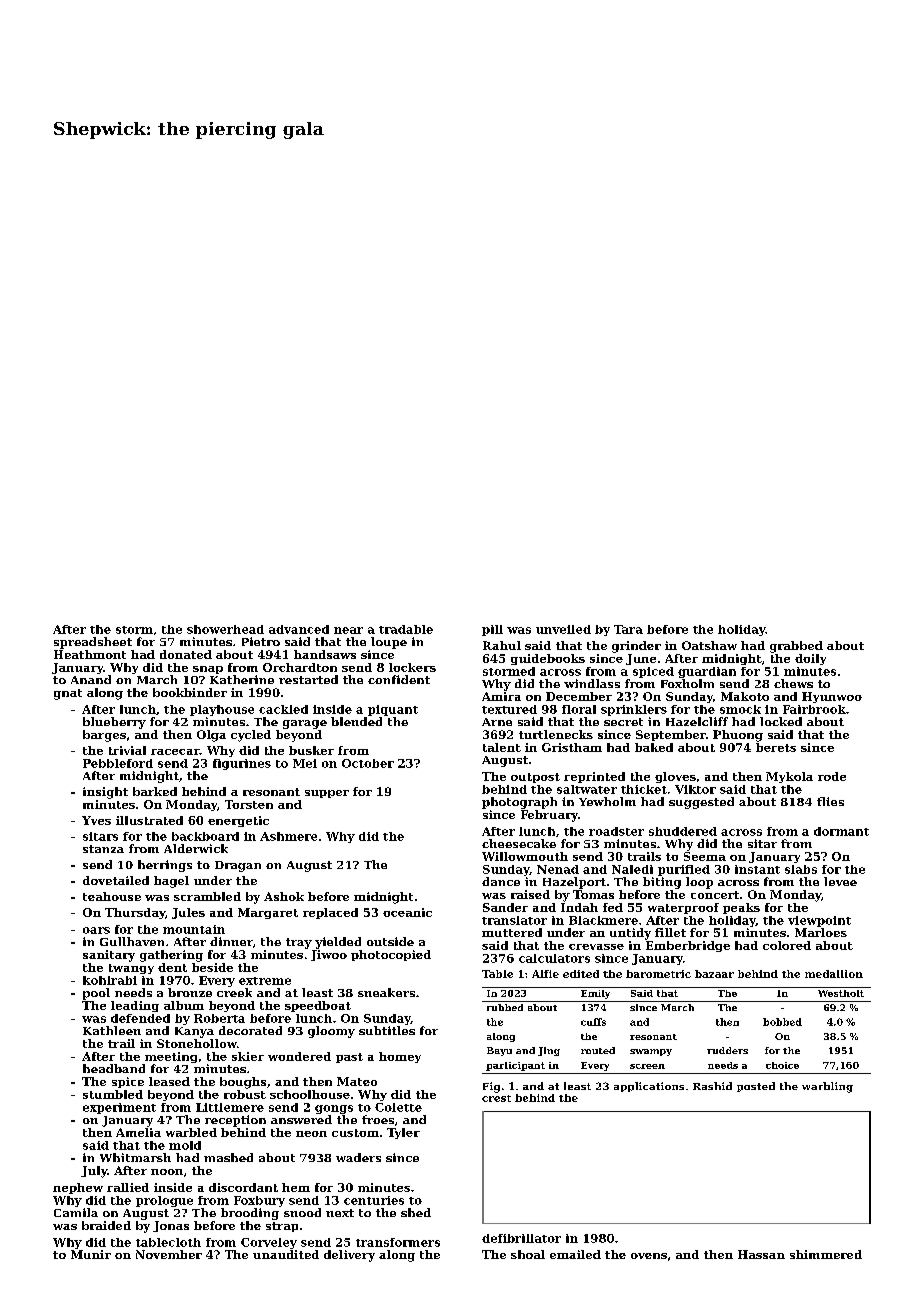  I want to click on grabbed, so click(796, 647).
